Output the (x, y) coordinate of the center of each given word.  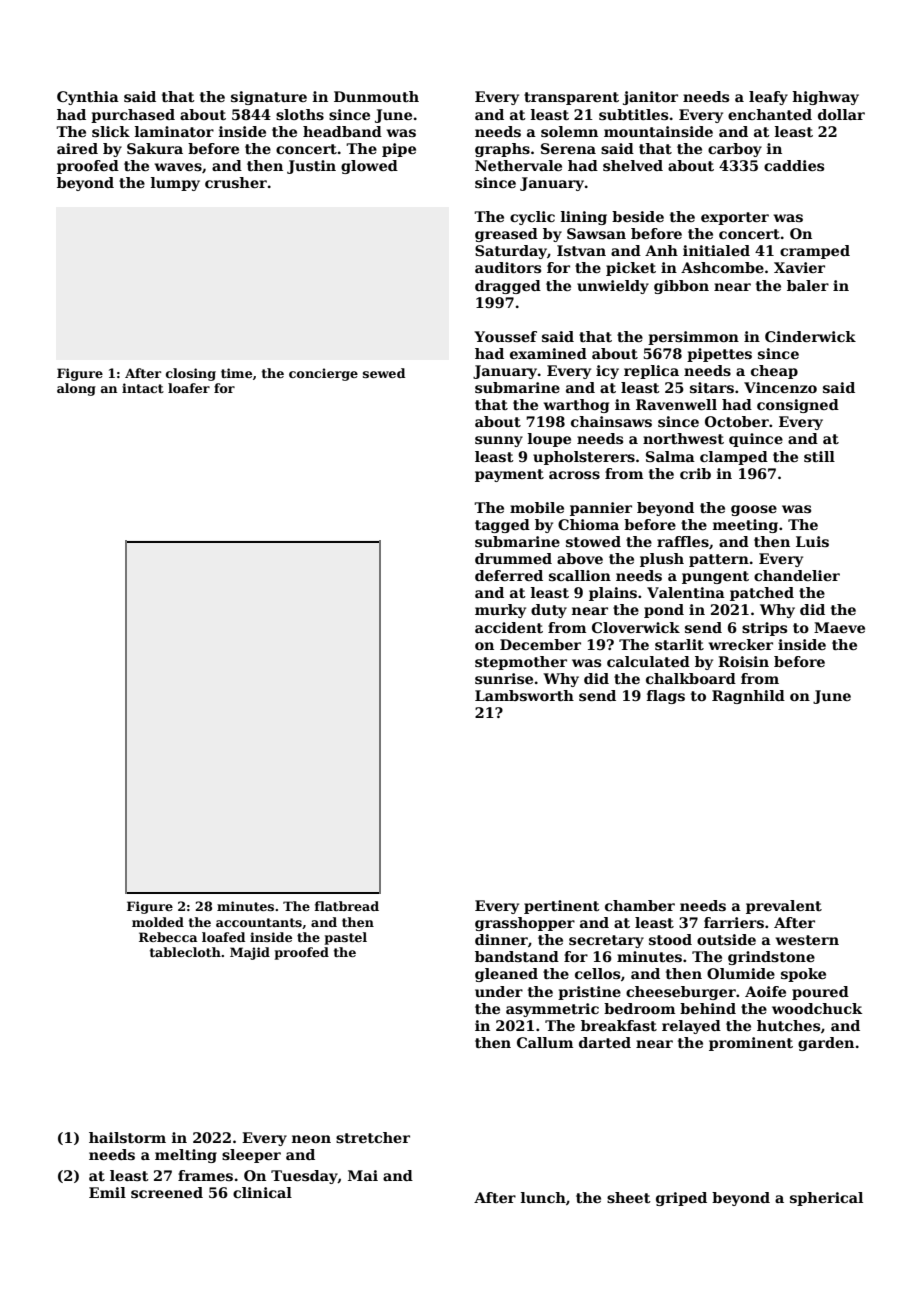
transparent (571, 98)
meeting (745, 526)
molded (158, 922)
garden (826, 1044)
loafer (189, 388)
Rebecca (168, 937)
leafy (768, 98)
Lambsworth (524, 695)
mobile (537, 507)
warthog (576, 406)
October (737, 421)
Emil (107, 1192)
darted (605, 1042)
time (236, 373)
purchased (133, 116)
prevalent (784, 907)
